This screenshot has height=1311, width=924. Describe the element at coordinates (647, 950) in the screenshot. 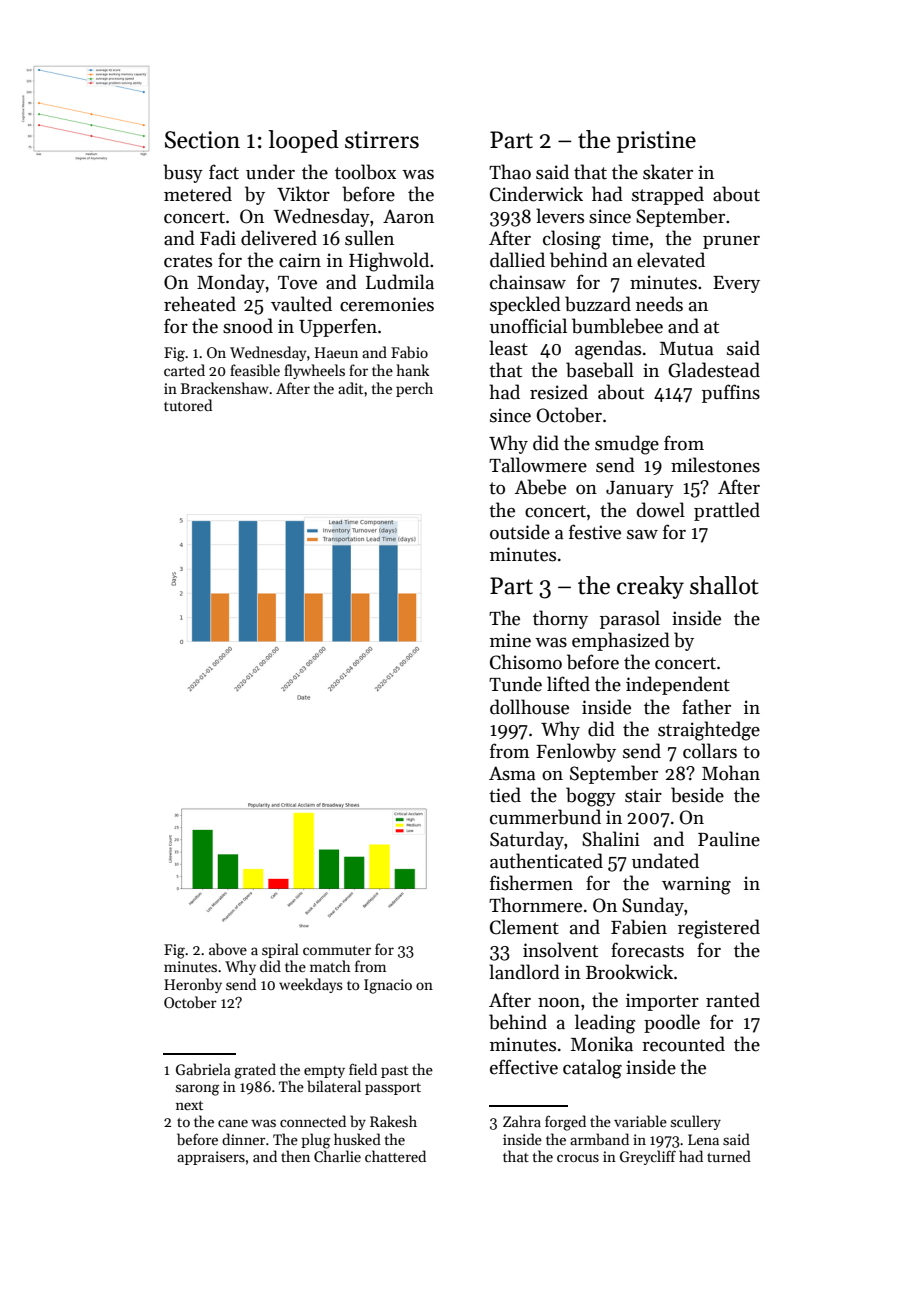

I see `forecasts` at that location.
